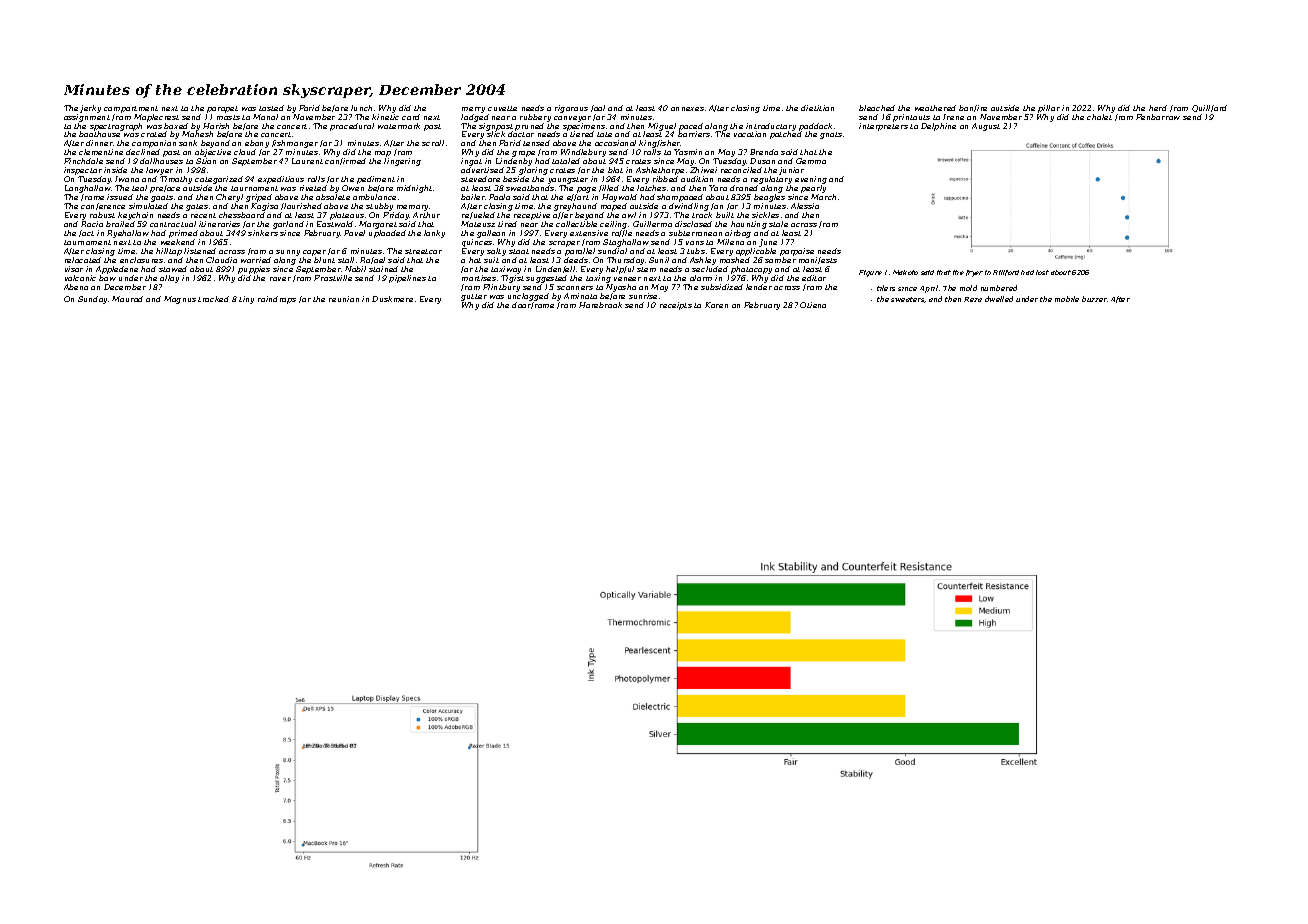 The image size is (1308, 924). I want to click on kinetic, so click(385, 117).
